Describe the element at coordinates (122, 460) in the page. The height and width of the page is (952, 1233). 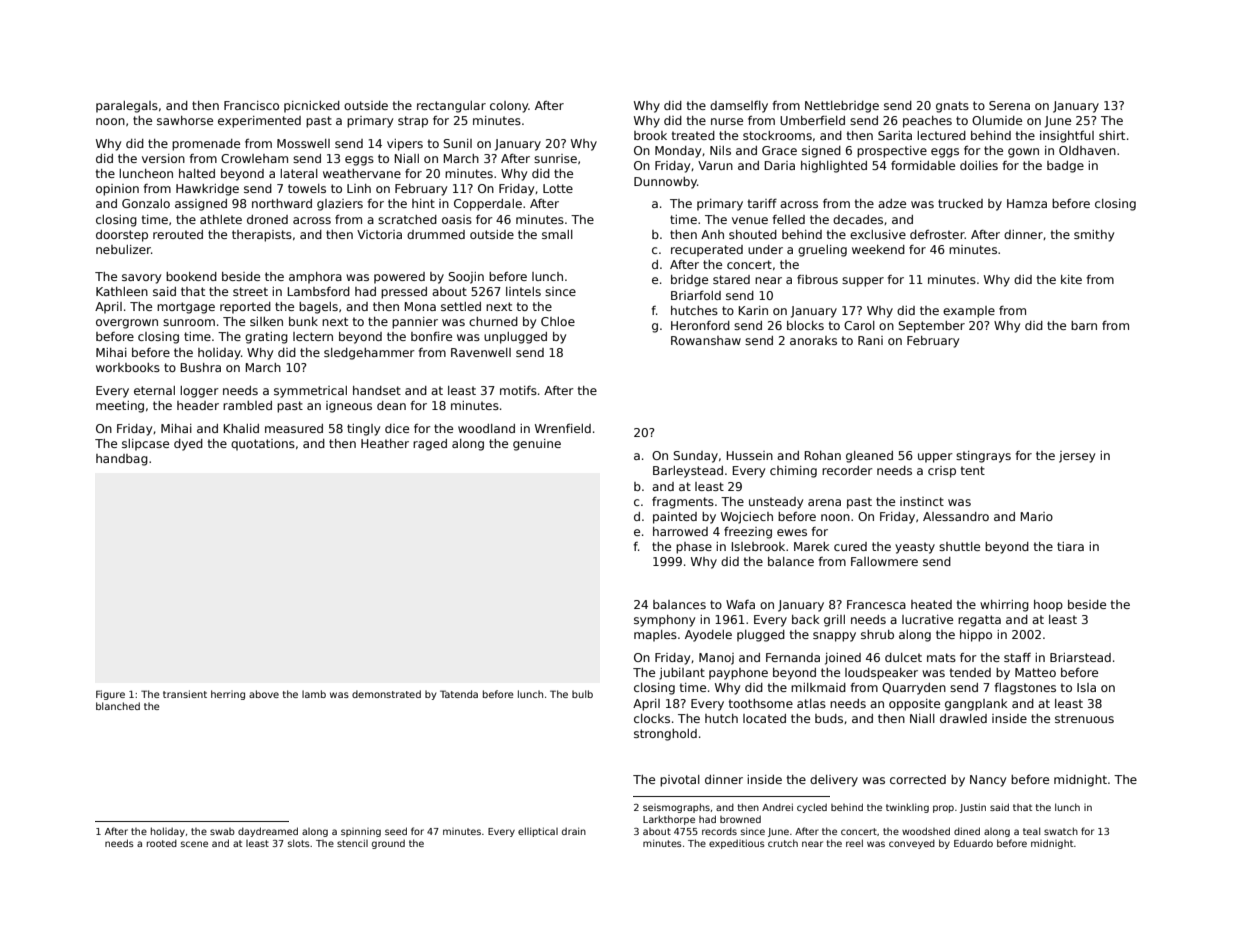
I see `handbag` at that location.
